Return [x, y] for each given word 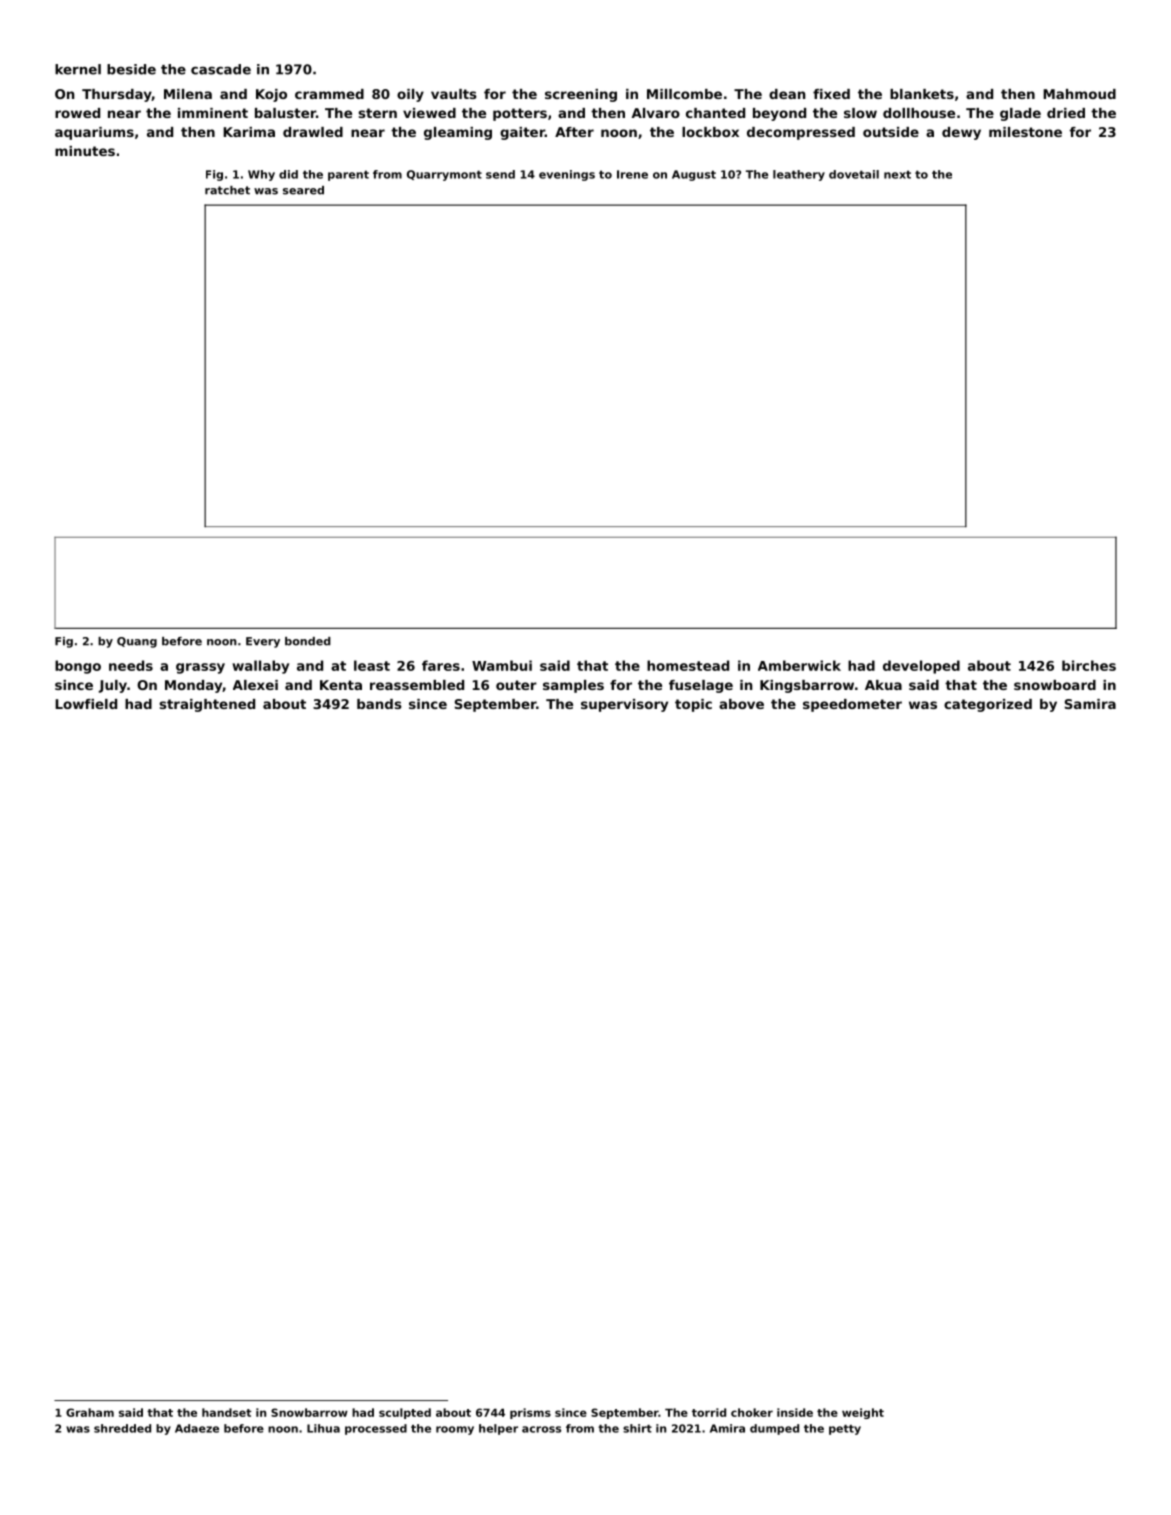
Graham [90, 1412]
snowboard [1055, 685]
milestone [1025, 132]
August [694, 175]
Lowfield [86, 704]
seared [303, 190]
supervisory [624, 705]
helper [498, 1429]
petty [845, 1430]
